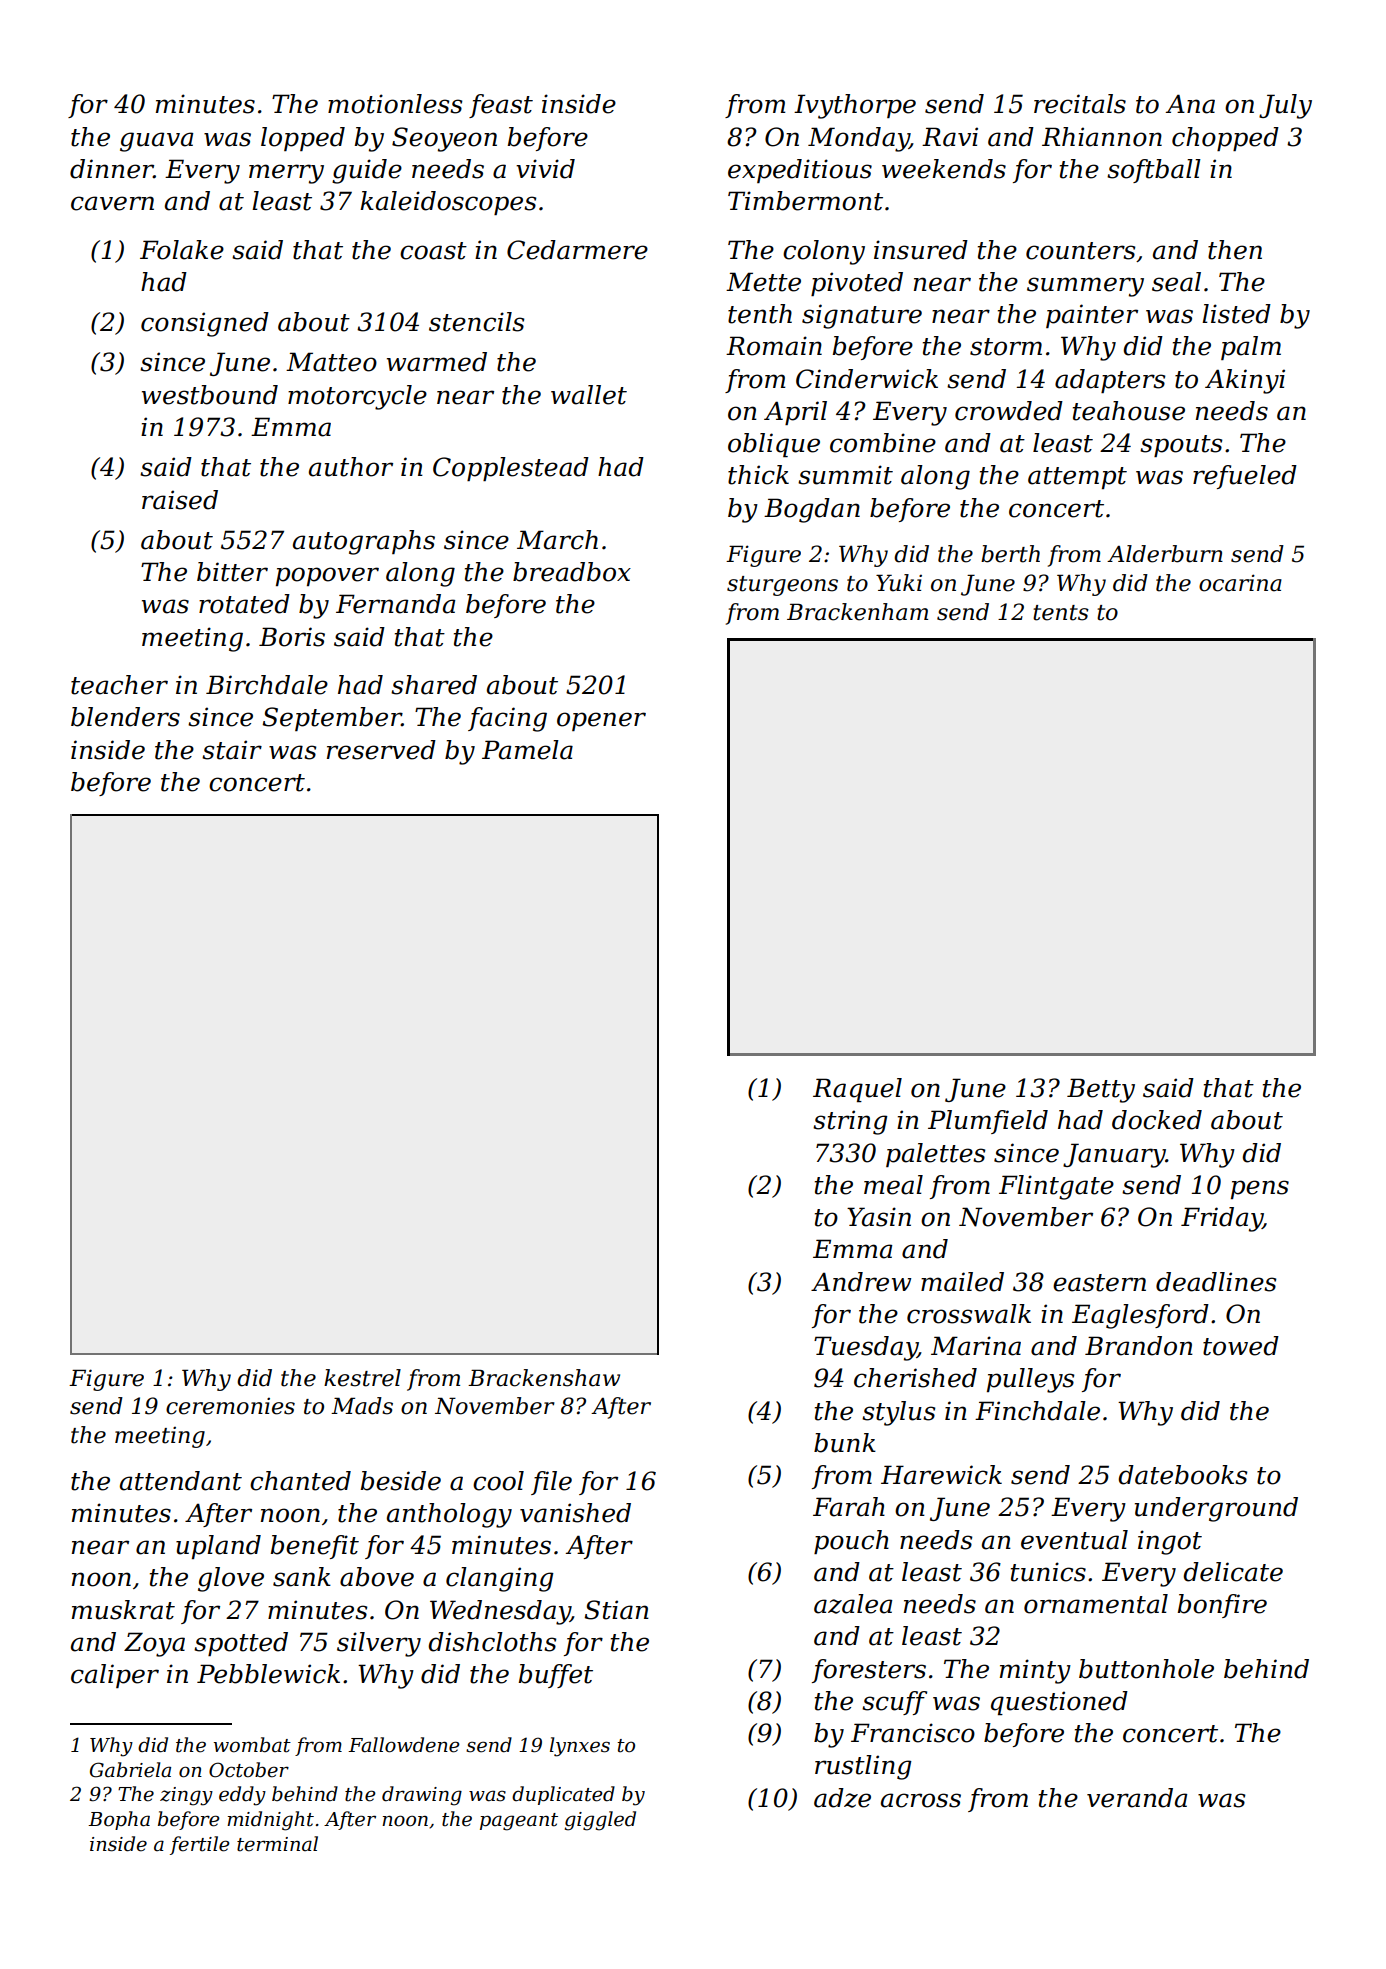  Describe the element at coordinates (230, 1406) in the document. I see `ceremonies` at that location.
